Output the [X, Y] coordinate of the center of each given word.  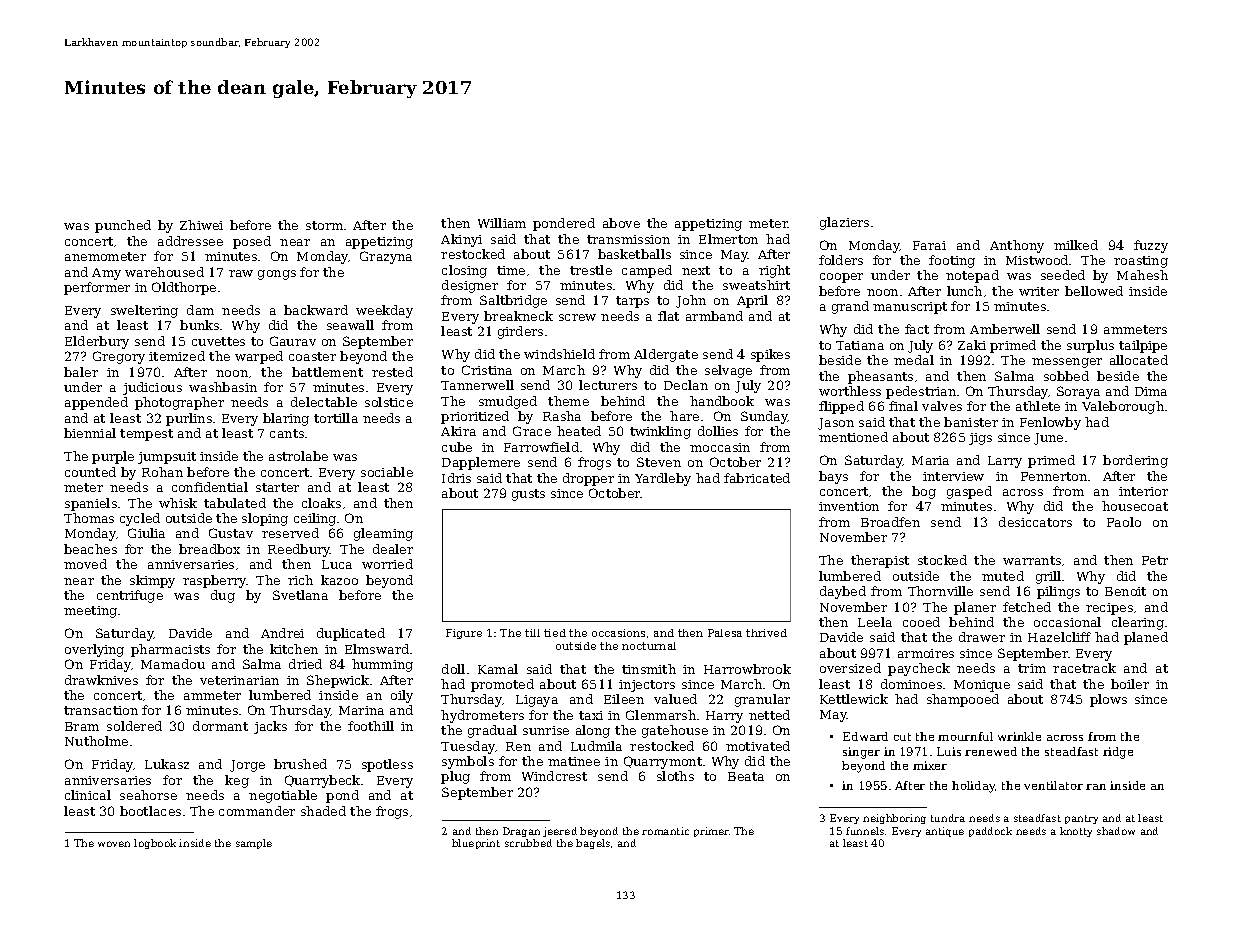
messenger [1067, 363]
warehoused [164, 272]
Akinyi [461, 240]
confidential [210, 487]
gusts [528, 495]
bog [924, 492]
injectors [647, 686]
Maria [930, 460]
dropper [588, 479]
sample [254, 844]
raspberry [215, 581]
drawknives [101, 680]
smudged [508, 402]
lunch [964, 291]
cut [902, 737]
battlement [327, 372]
